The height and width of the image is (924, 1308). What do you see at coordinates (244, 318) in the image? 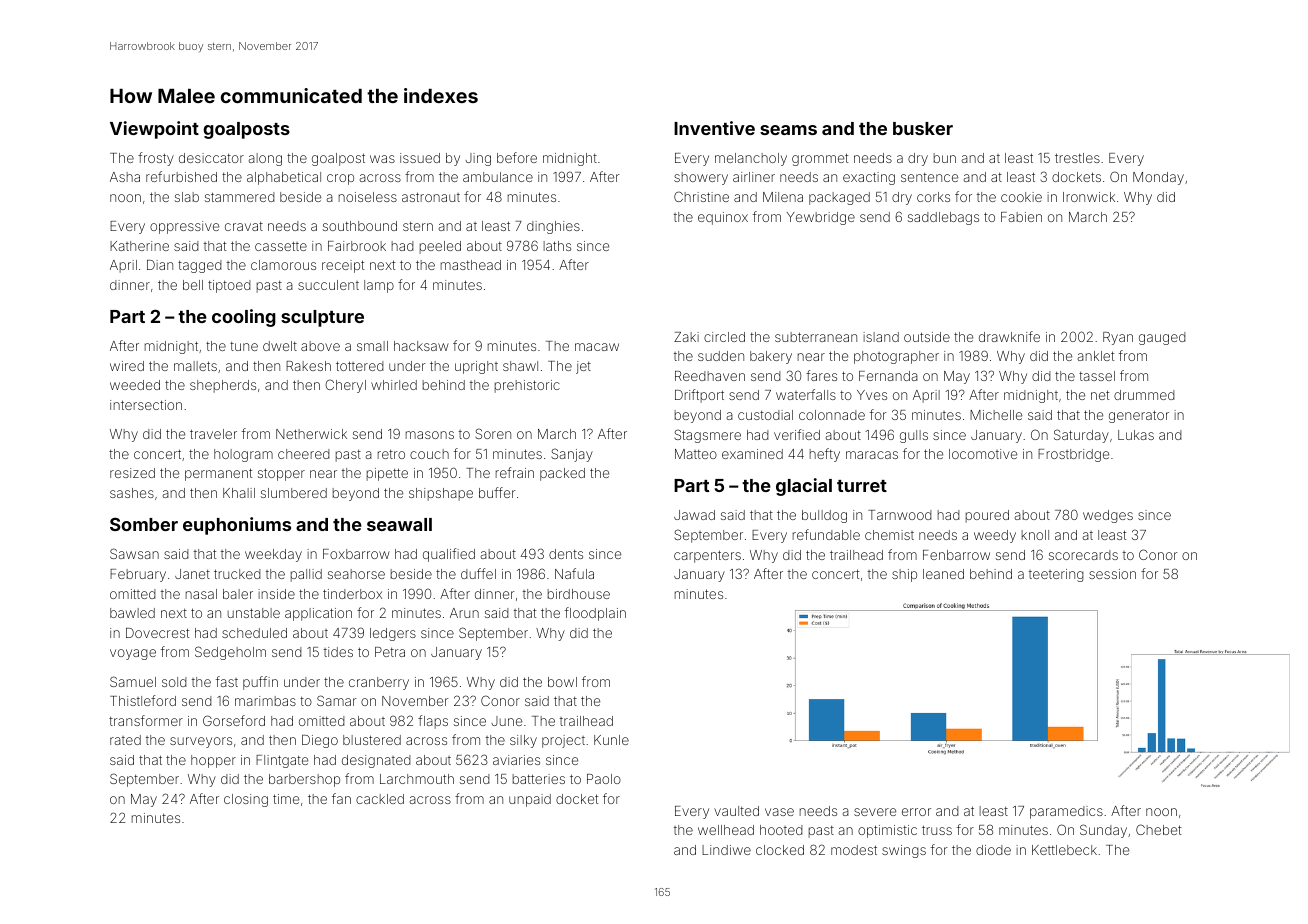
I see `cooling` at bounding box center [244, 318].
